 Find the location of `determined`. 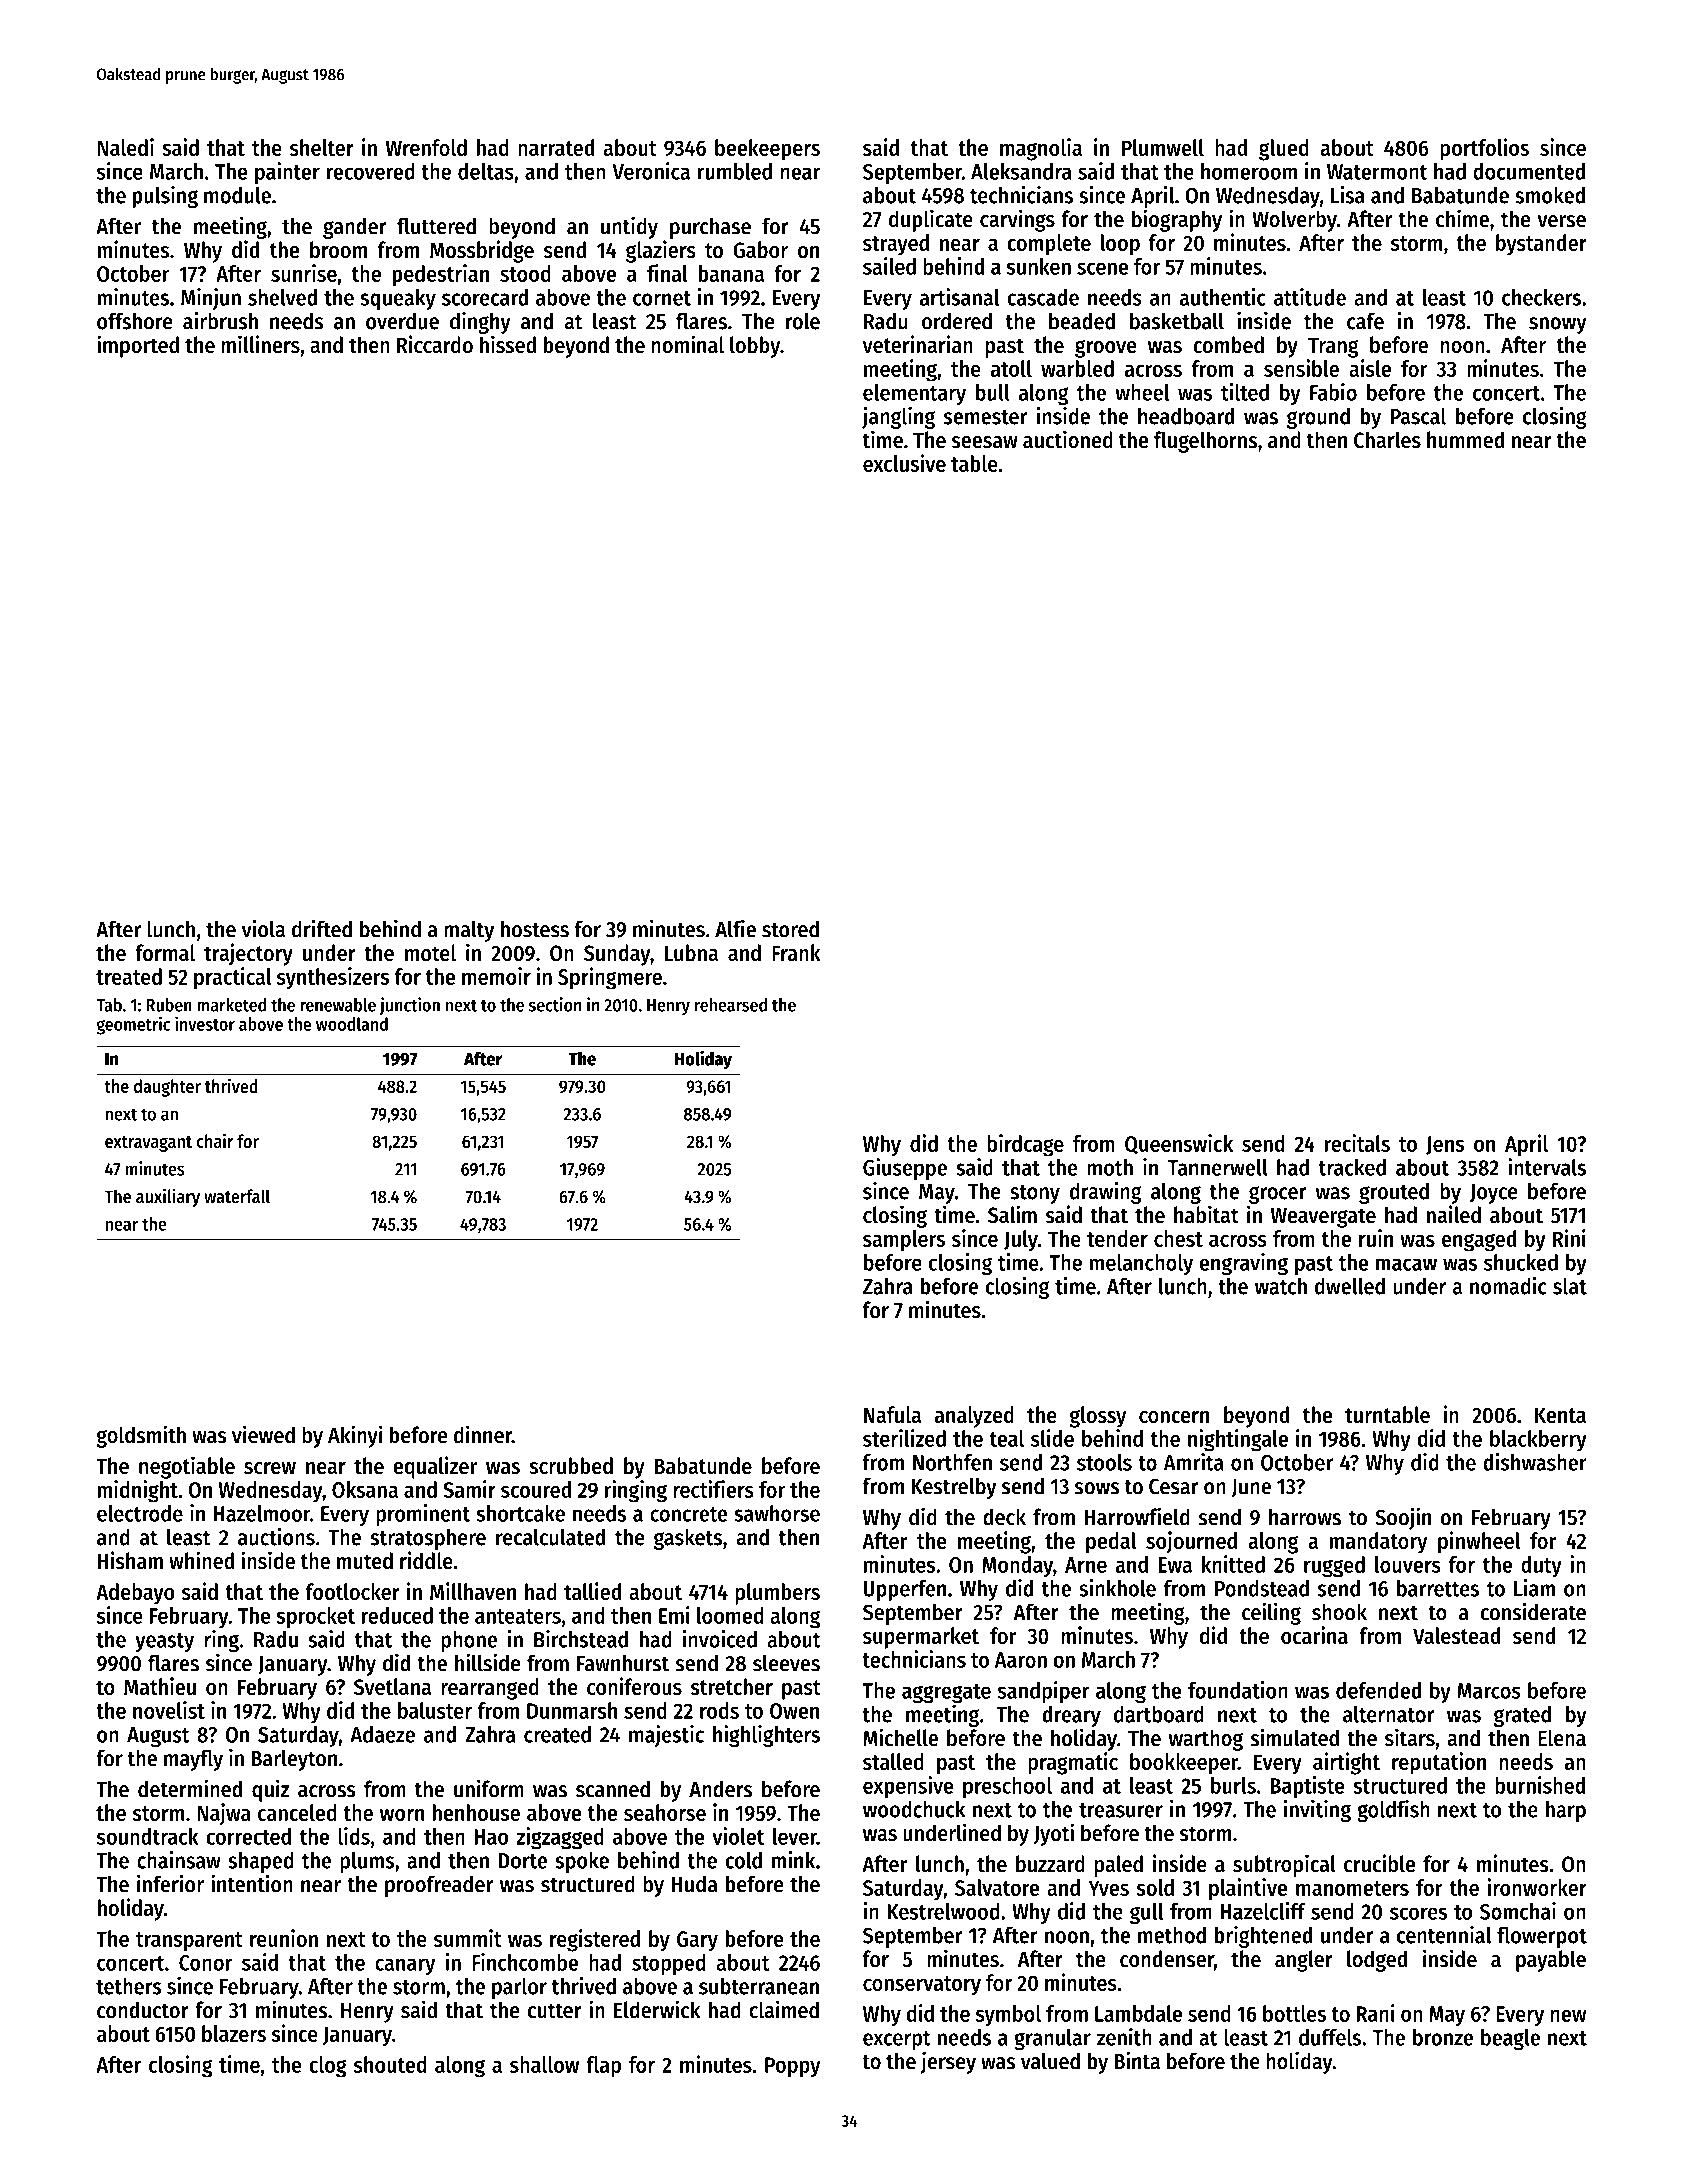

determined is located at coordinates (190, 1788).
